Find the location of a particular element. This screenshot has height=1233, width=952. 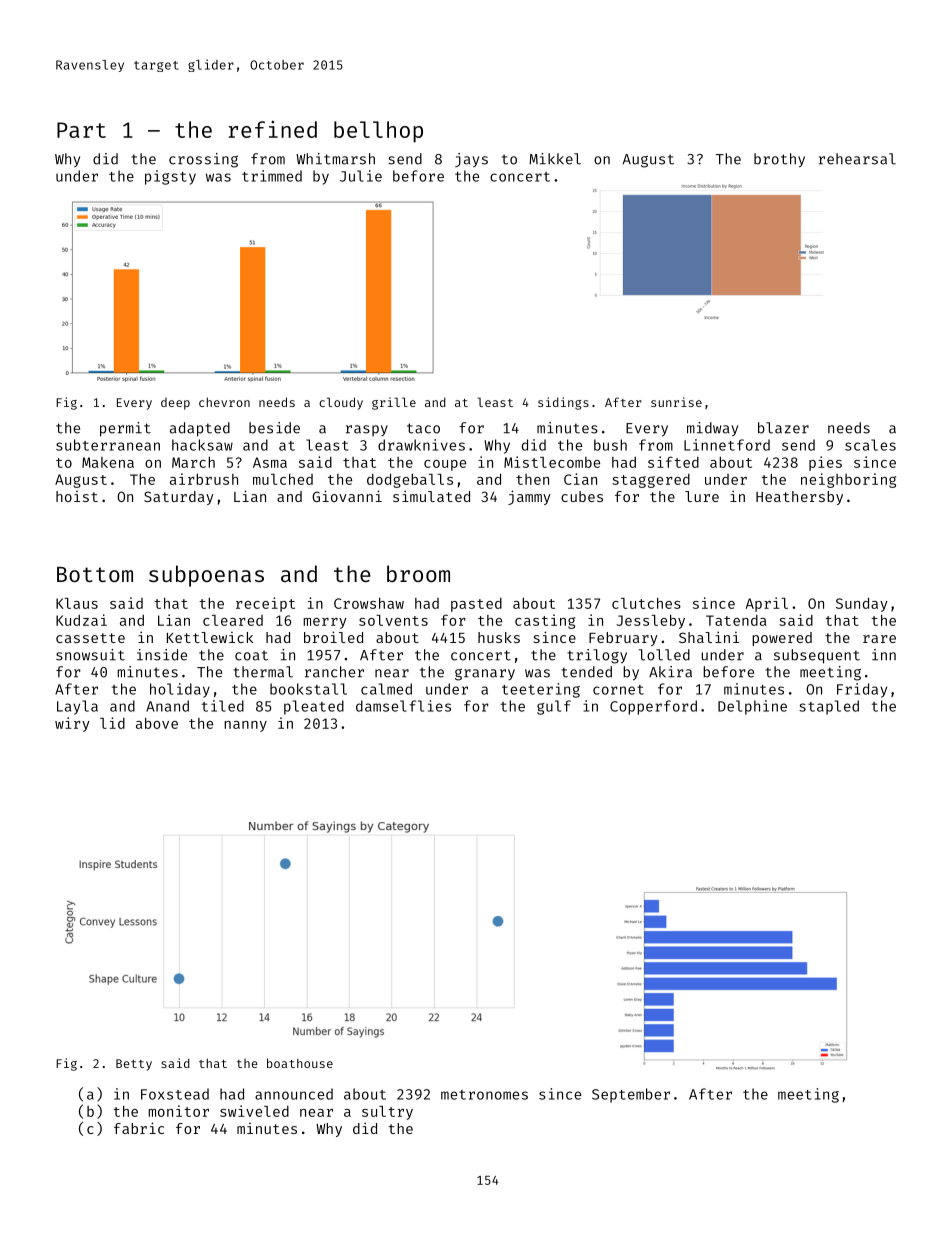

stapled is located at coordinates (829, 707).
